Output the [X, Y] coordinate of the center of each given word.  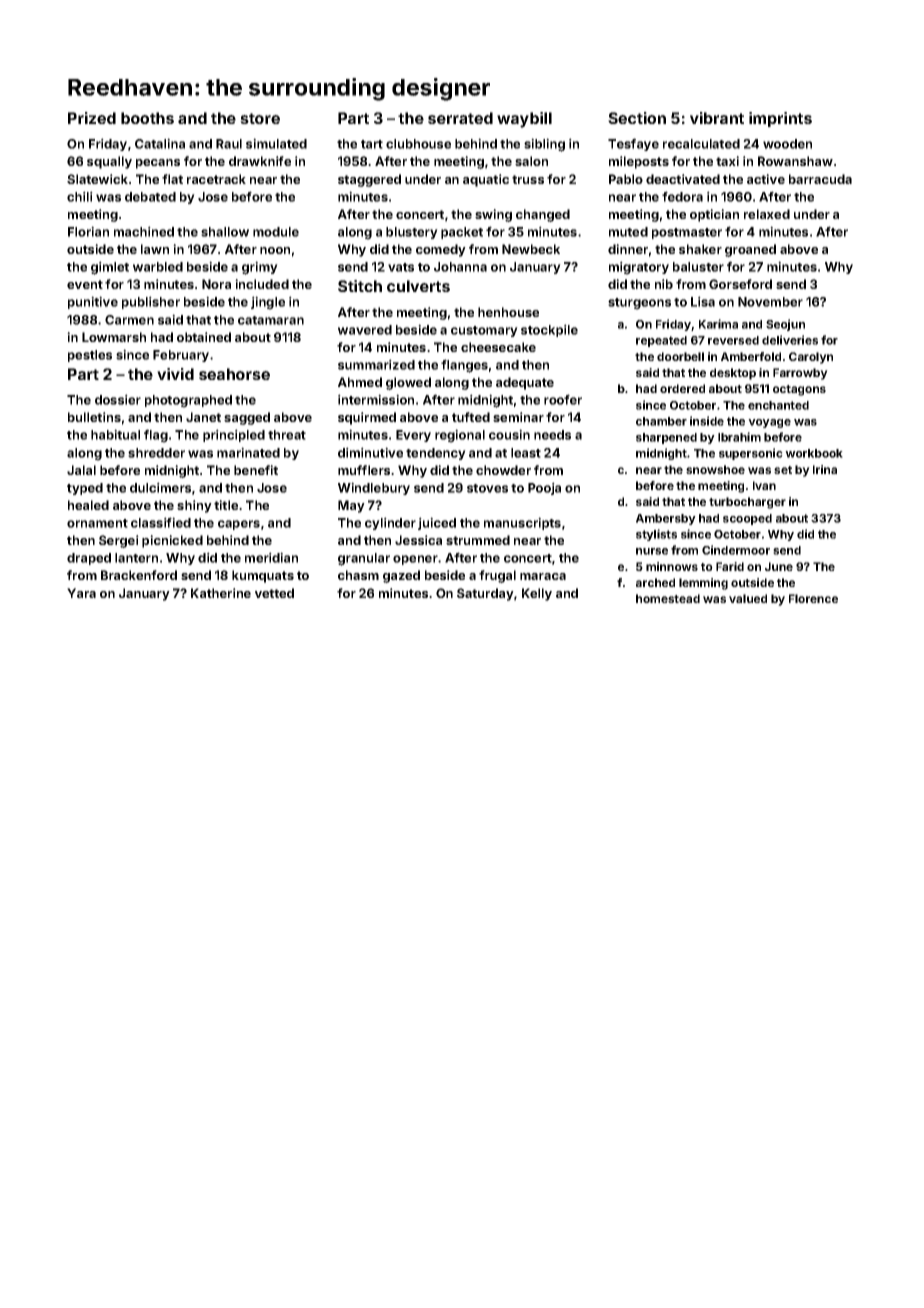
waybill [524, 120]
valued [748, 598]
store [260, 118]
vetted [274, 593]
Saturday [485, 594]
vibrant [717, 118]
